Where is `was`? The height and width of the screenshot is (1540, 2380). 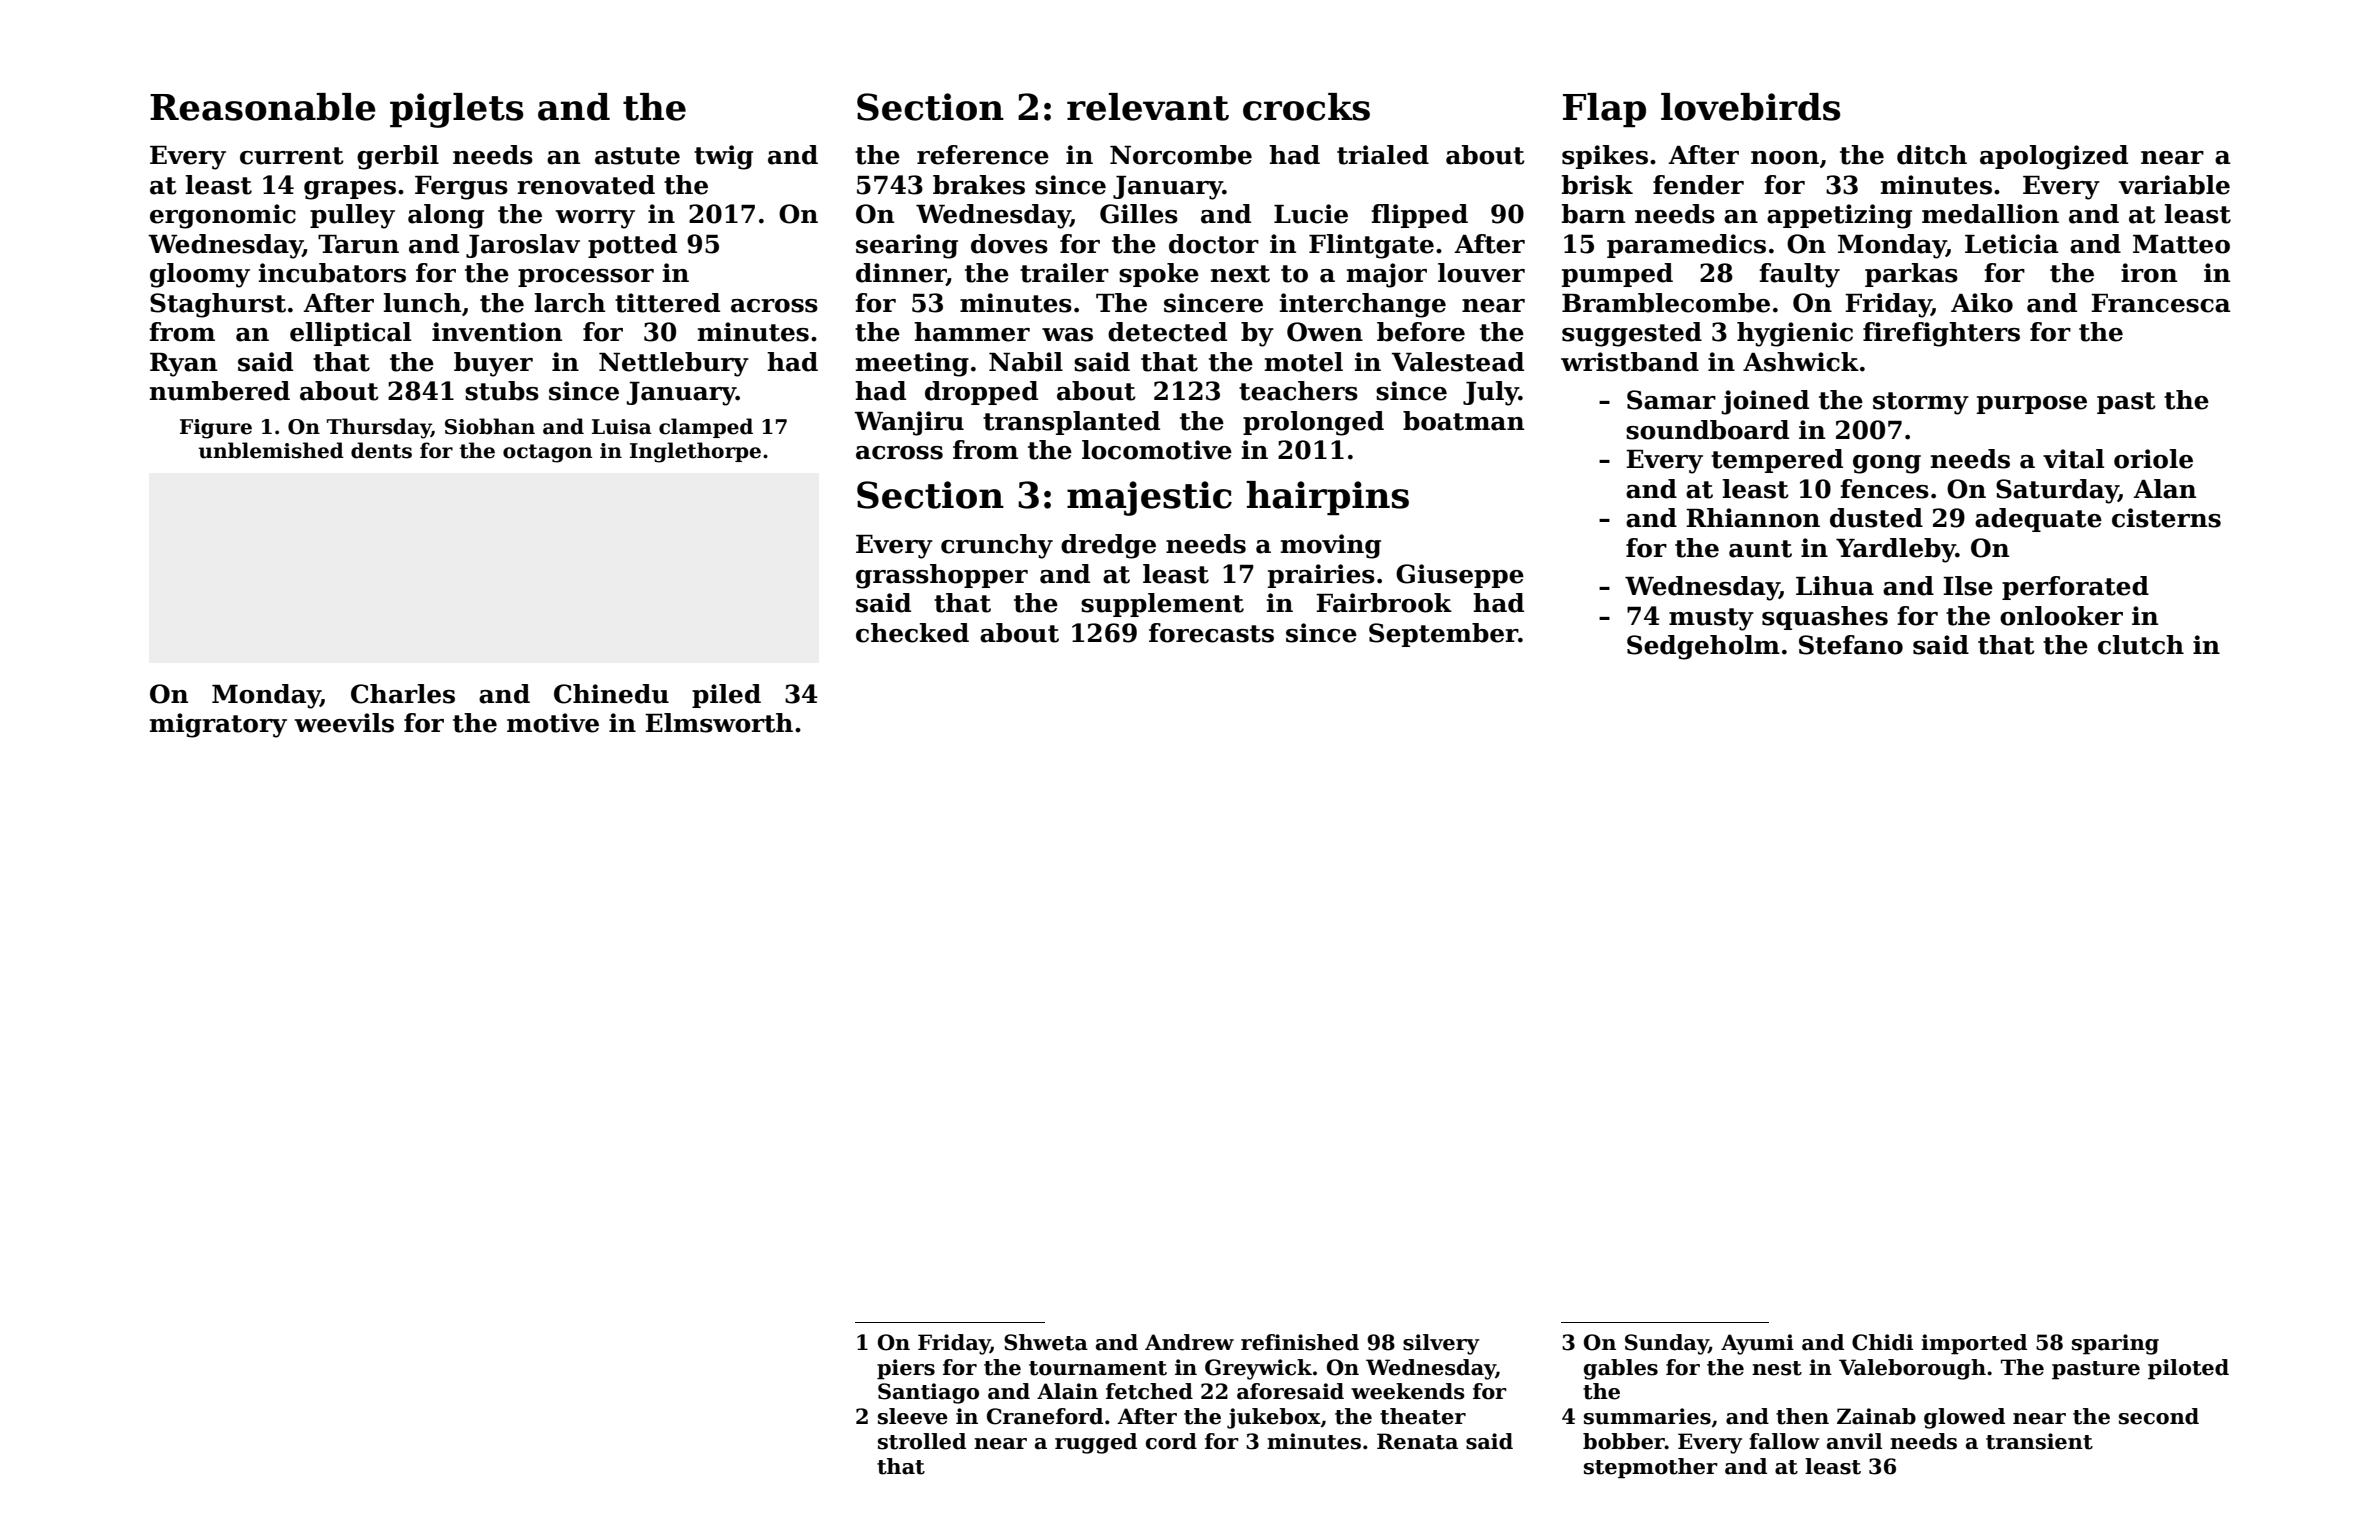 was is located at coordinates (1067, 335).
